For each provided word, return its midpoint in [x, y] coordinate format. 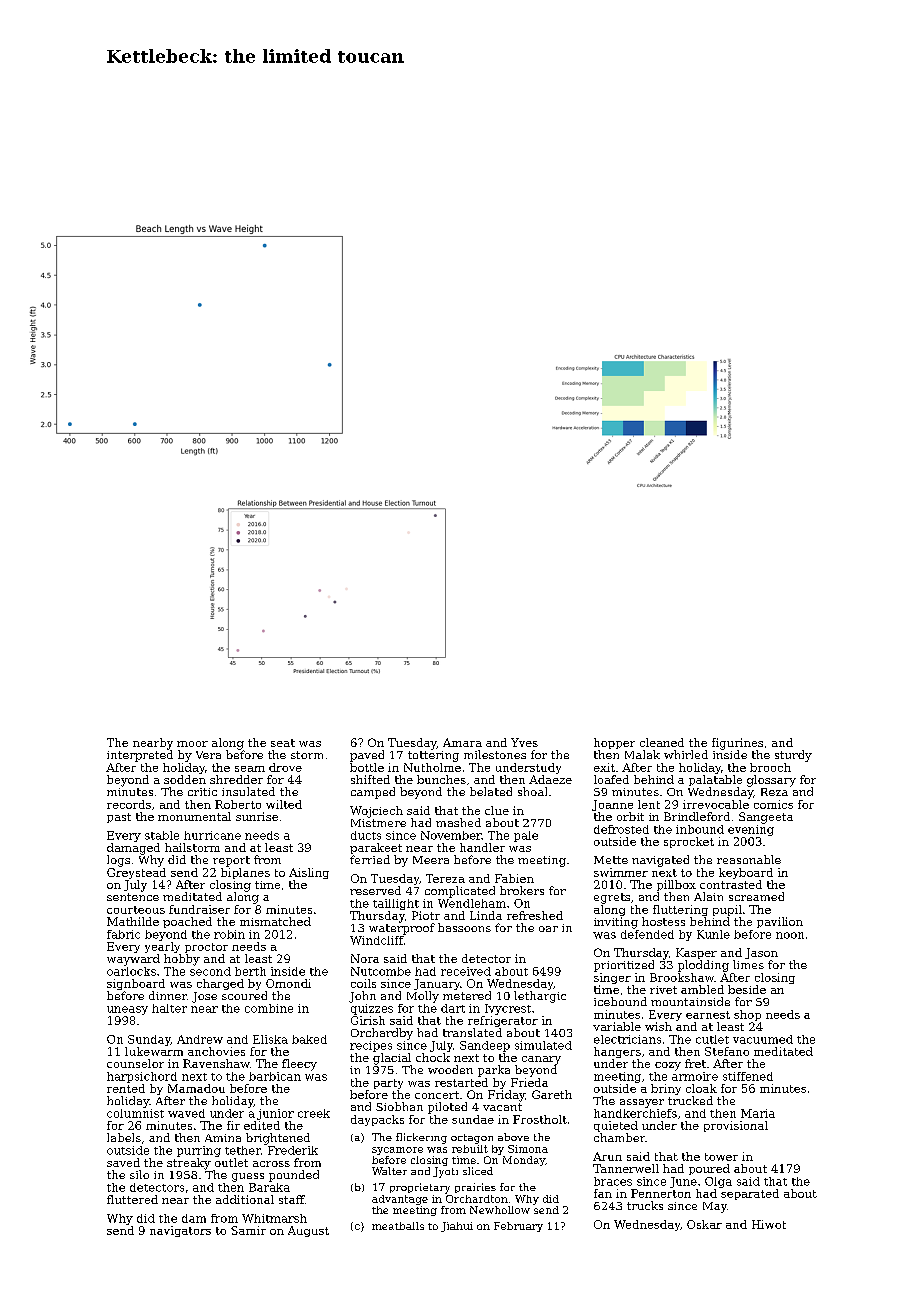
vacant [502, 1107]
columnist [135, 1113]
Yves [524, 742]
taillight [396, 904]
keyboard [746, 873]
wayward [133, 960]
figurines [737, 744]
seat [283, 743]
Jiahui [457, 1227]
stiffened [748, 1076]
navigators [180, 1231]
